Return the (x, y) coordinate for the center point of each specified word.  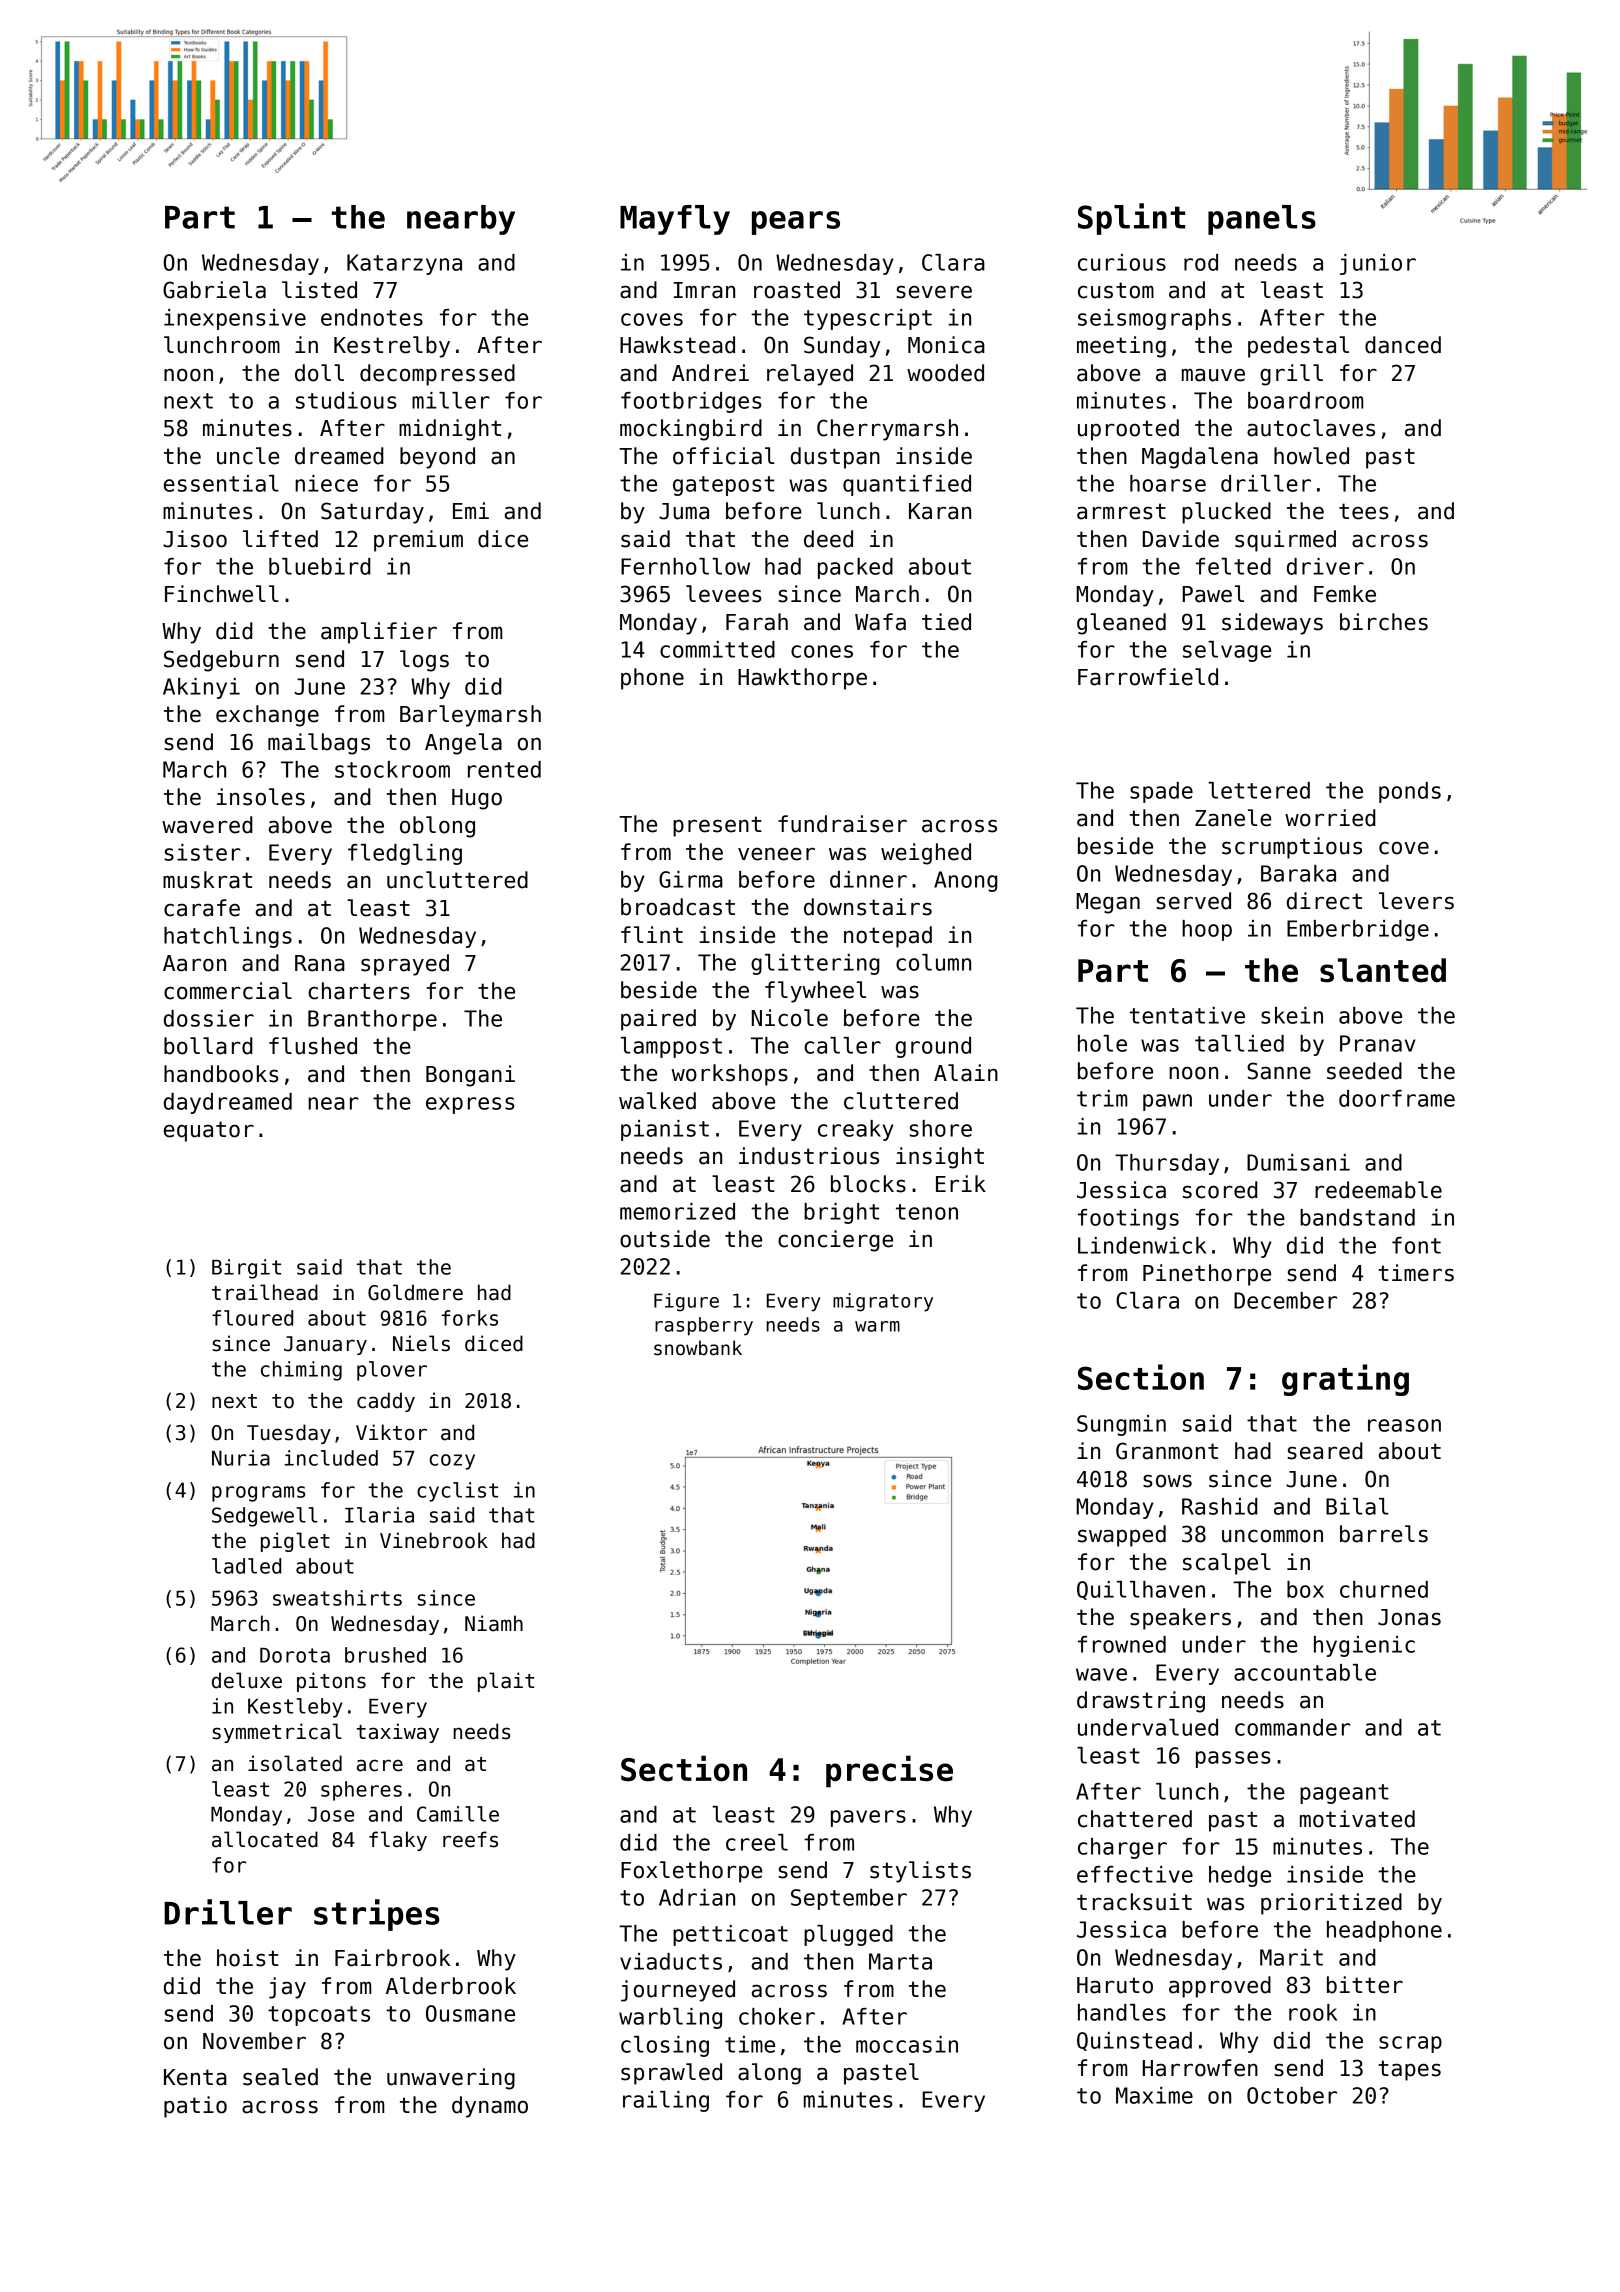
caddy (386, 1402)
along (769, 2074)
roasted (797, 290)
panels (1262, 220)
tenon (927, 1212)
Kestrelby (392, 347)
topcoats (319, 2016)
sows (1167, 1481)
